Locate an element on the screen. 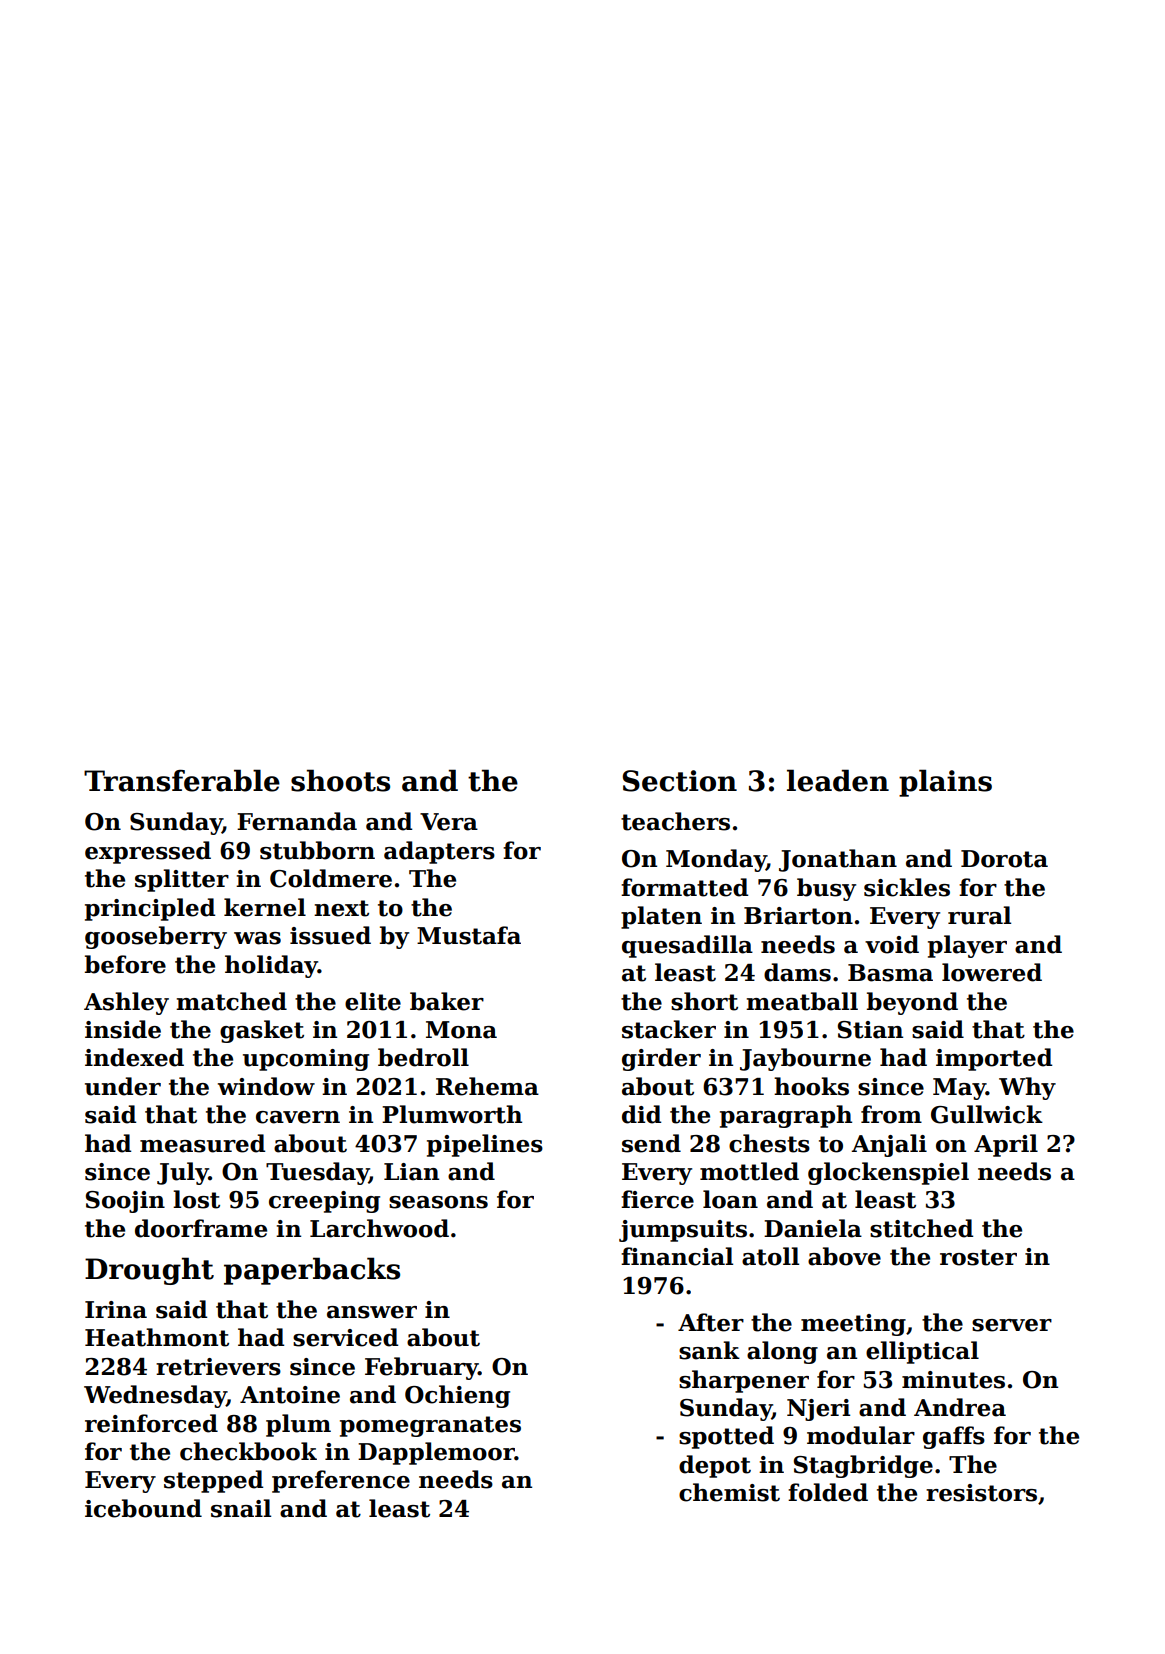  inside is located at coordinates (123, 1029).
